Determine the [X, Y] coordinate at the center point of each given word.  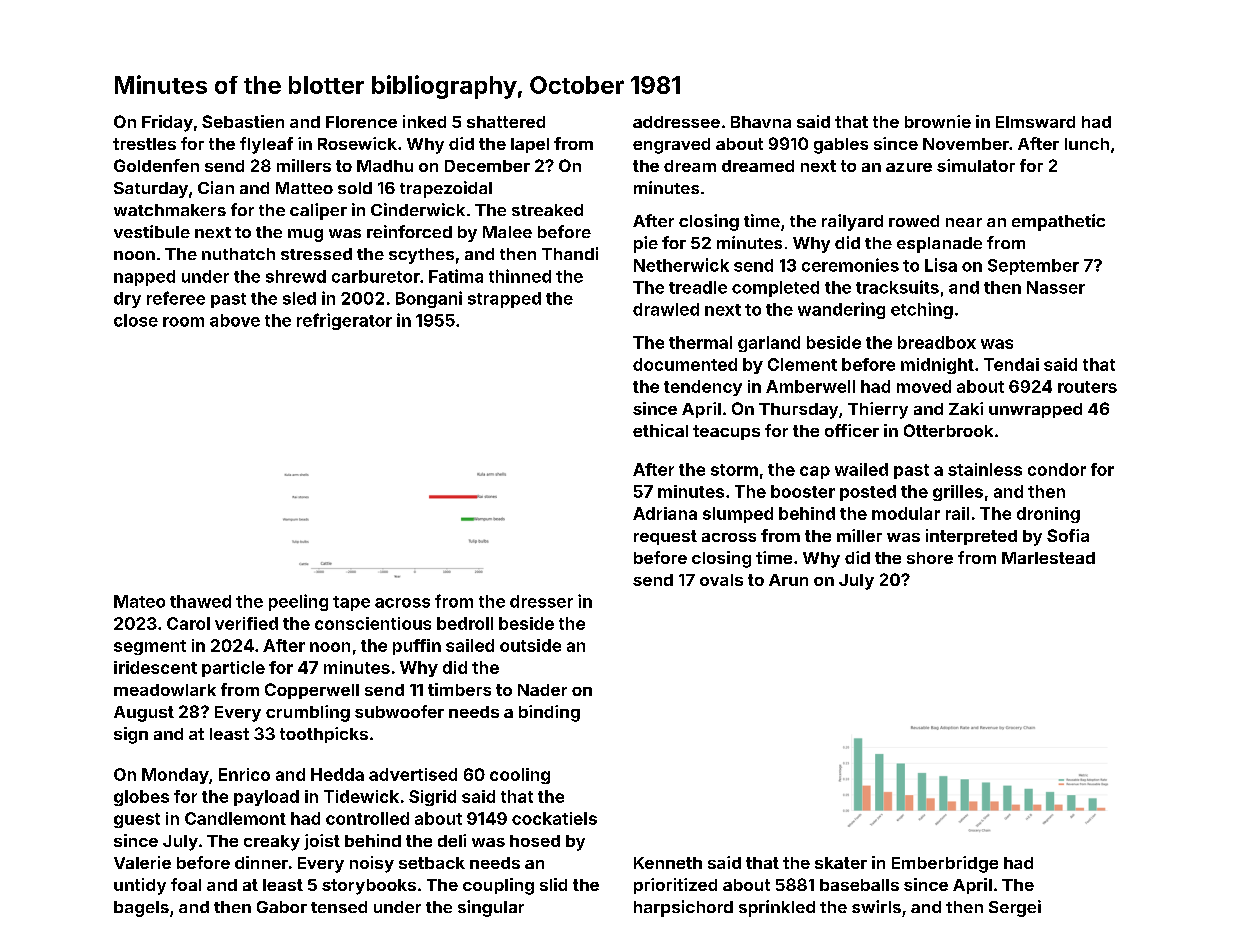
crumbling [308, 713]
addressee [676, 122]
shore [930, 558]
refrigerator [344, 321]
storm [734, 470]
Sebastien [243, 121]
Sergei [1015, 908]
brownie [938, 121]
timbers [459, 689]
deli [452, 840]
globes [141, 798]
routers [1087, 387]
